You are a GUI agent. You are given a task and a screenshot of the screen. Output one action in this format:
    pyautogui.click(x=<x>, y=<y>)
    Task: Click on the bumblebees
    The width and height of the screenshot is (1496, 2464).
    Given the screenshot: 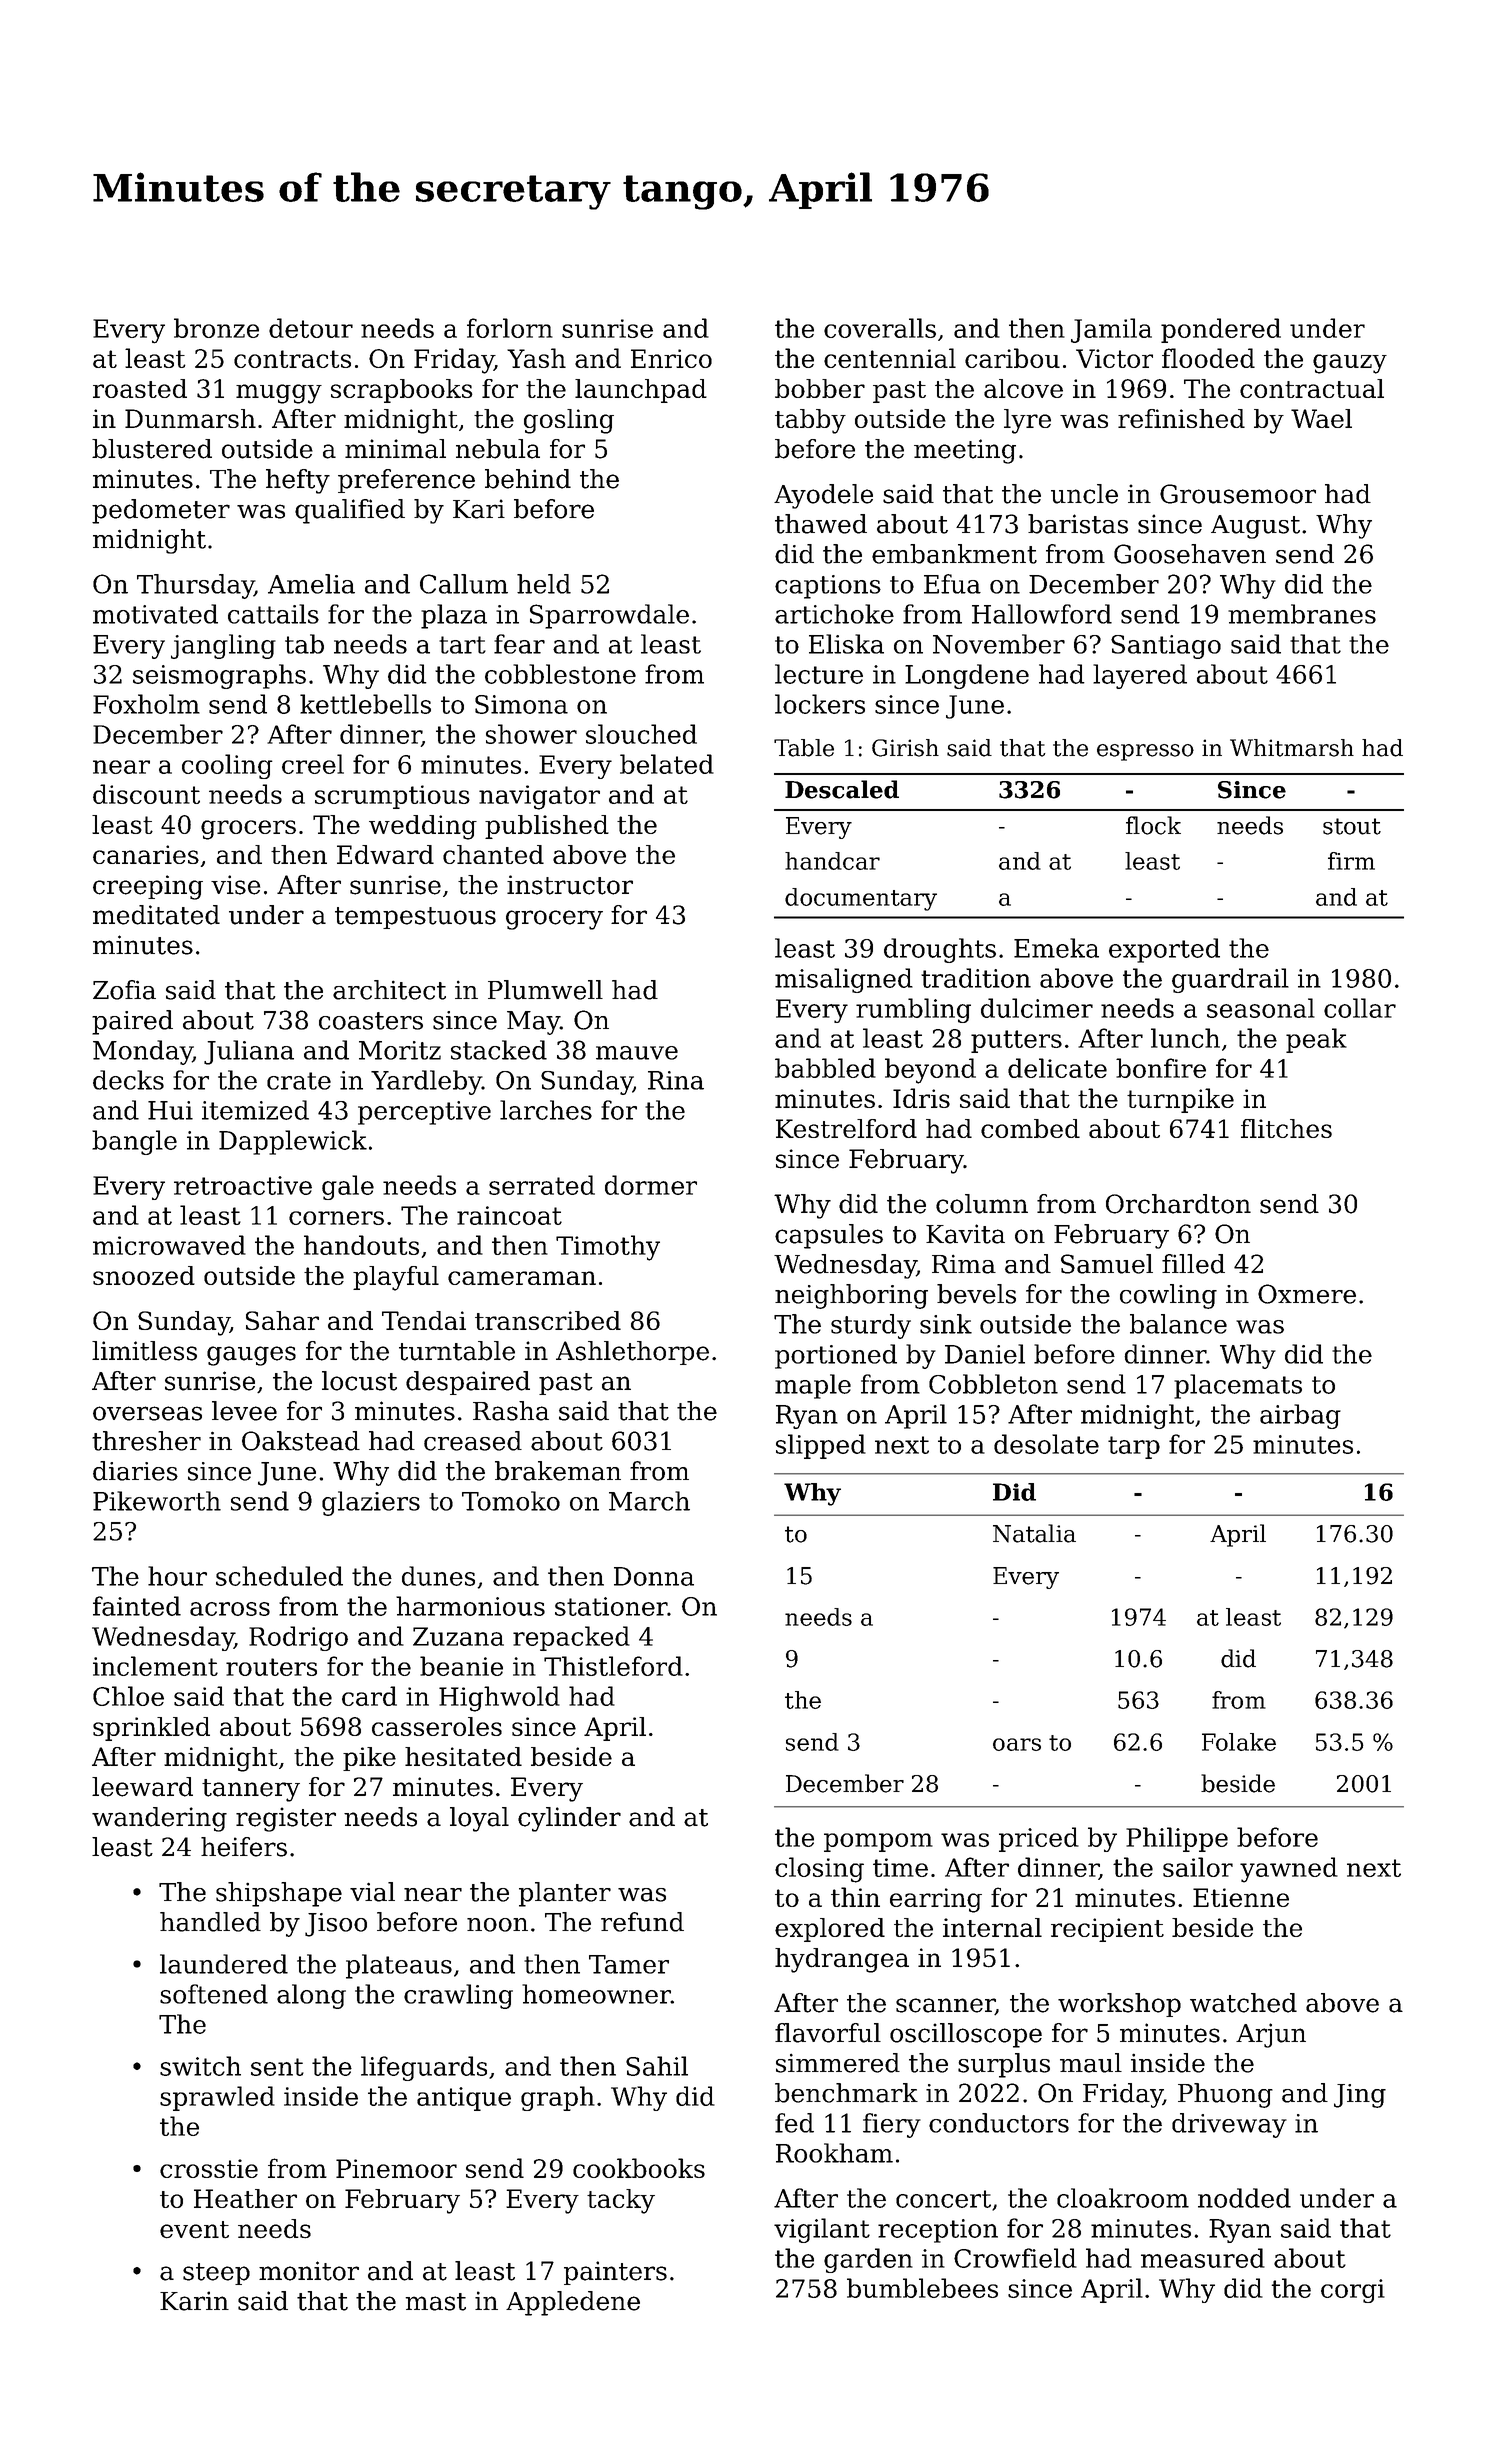 What is the action you would take?
    pyautogui.click(x=922, y=2288)
